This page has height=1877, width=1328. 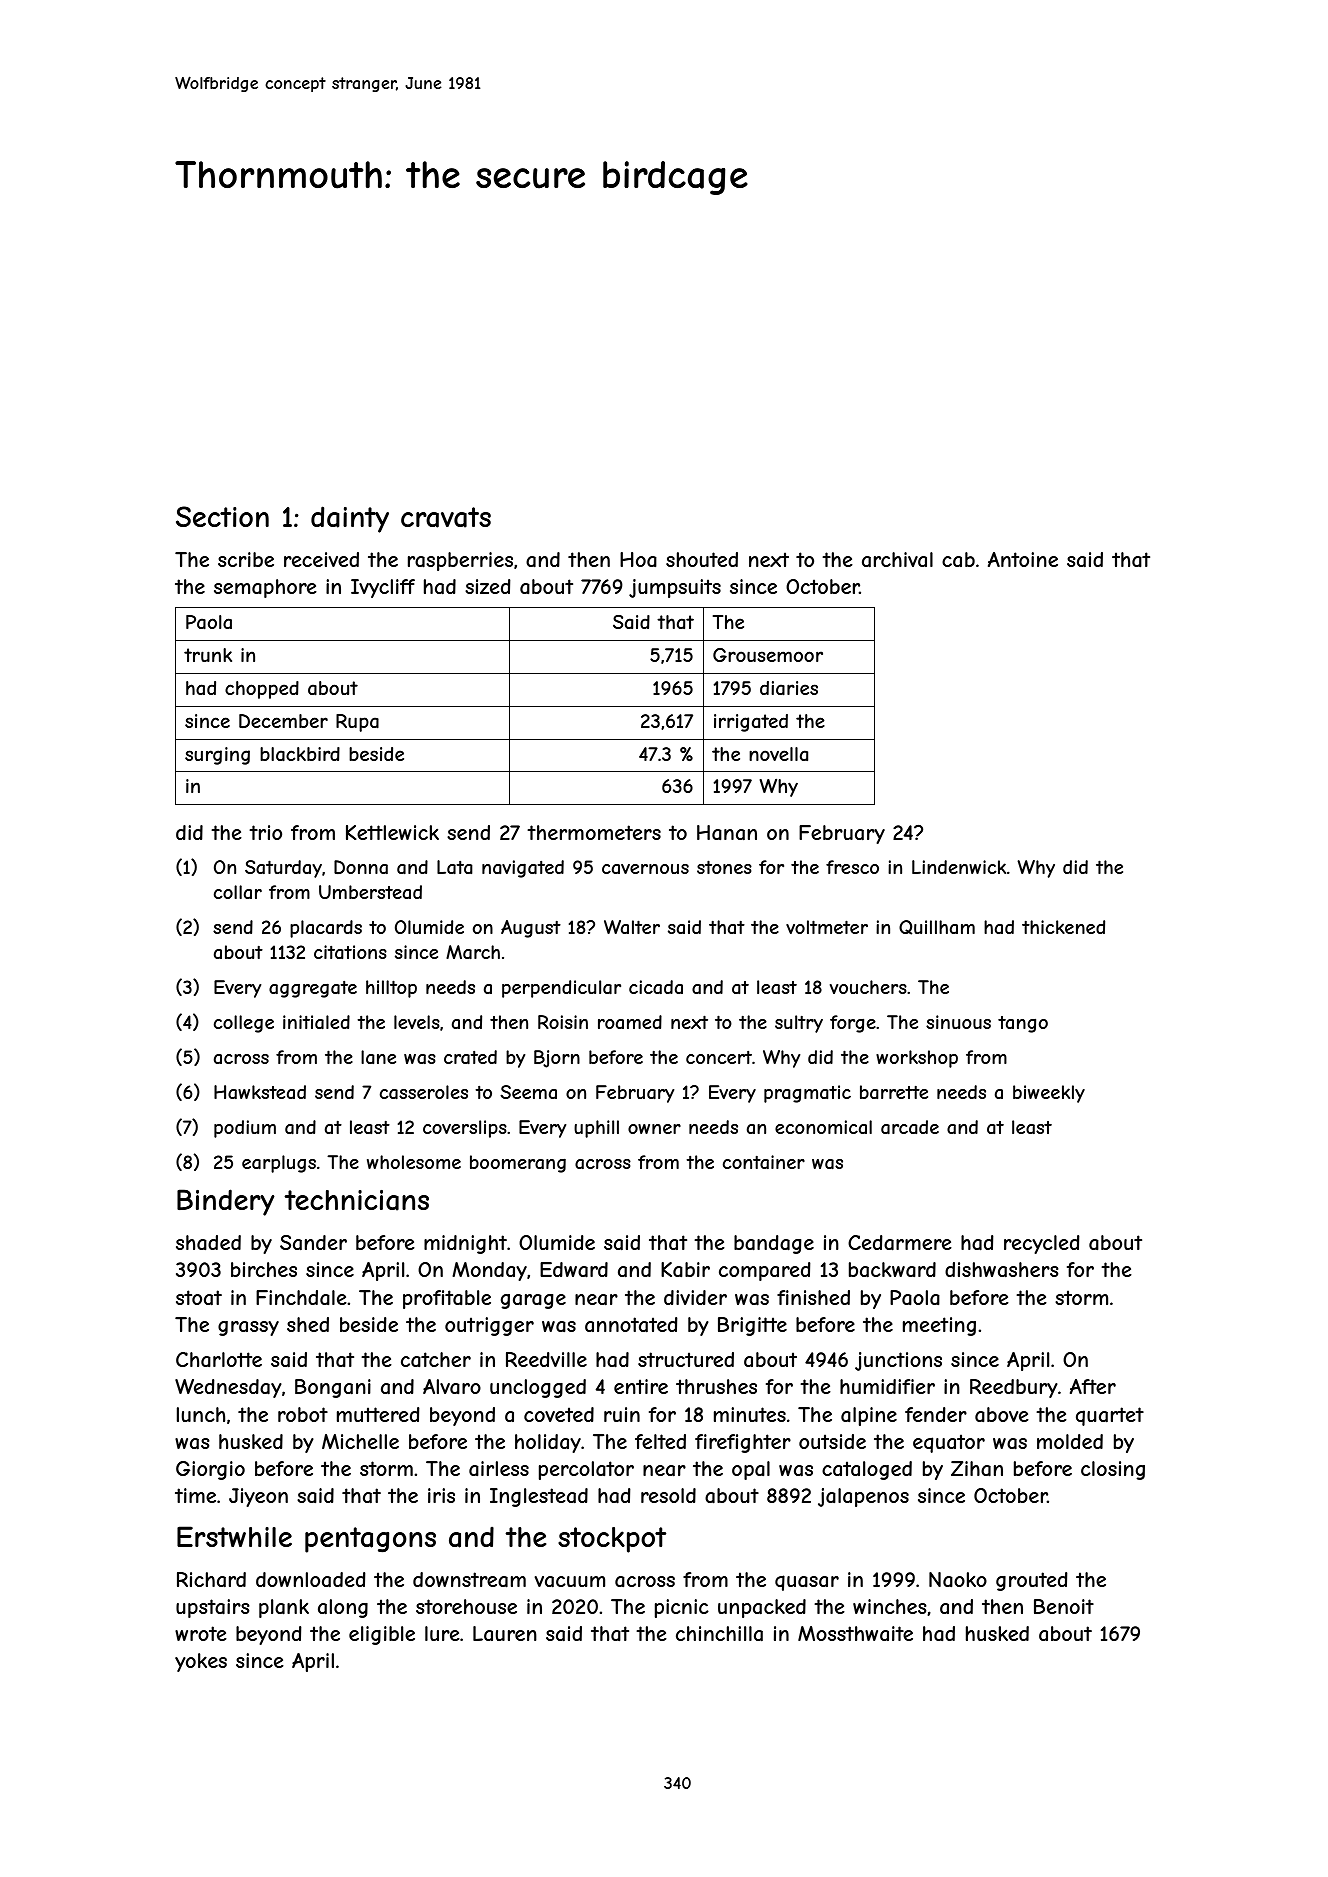 I want to click on concert, so click(x=719, y=1057).
